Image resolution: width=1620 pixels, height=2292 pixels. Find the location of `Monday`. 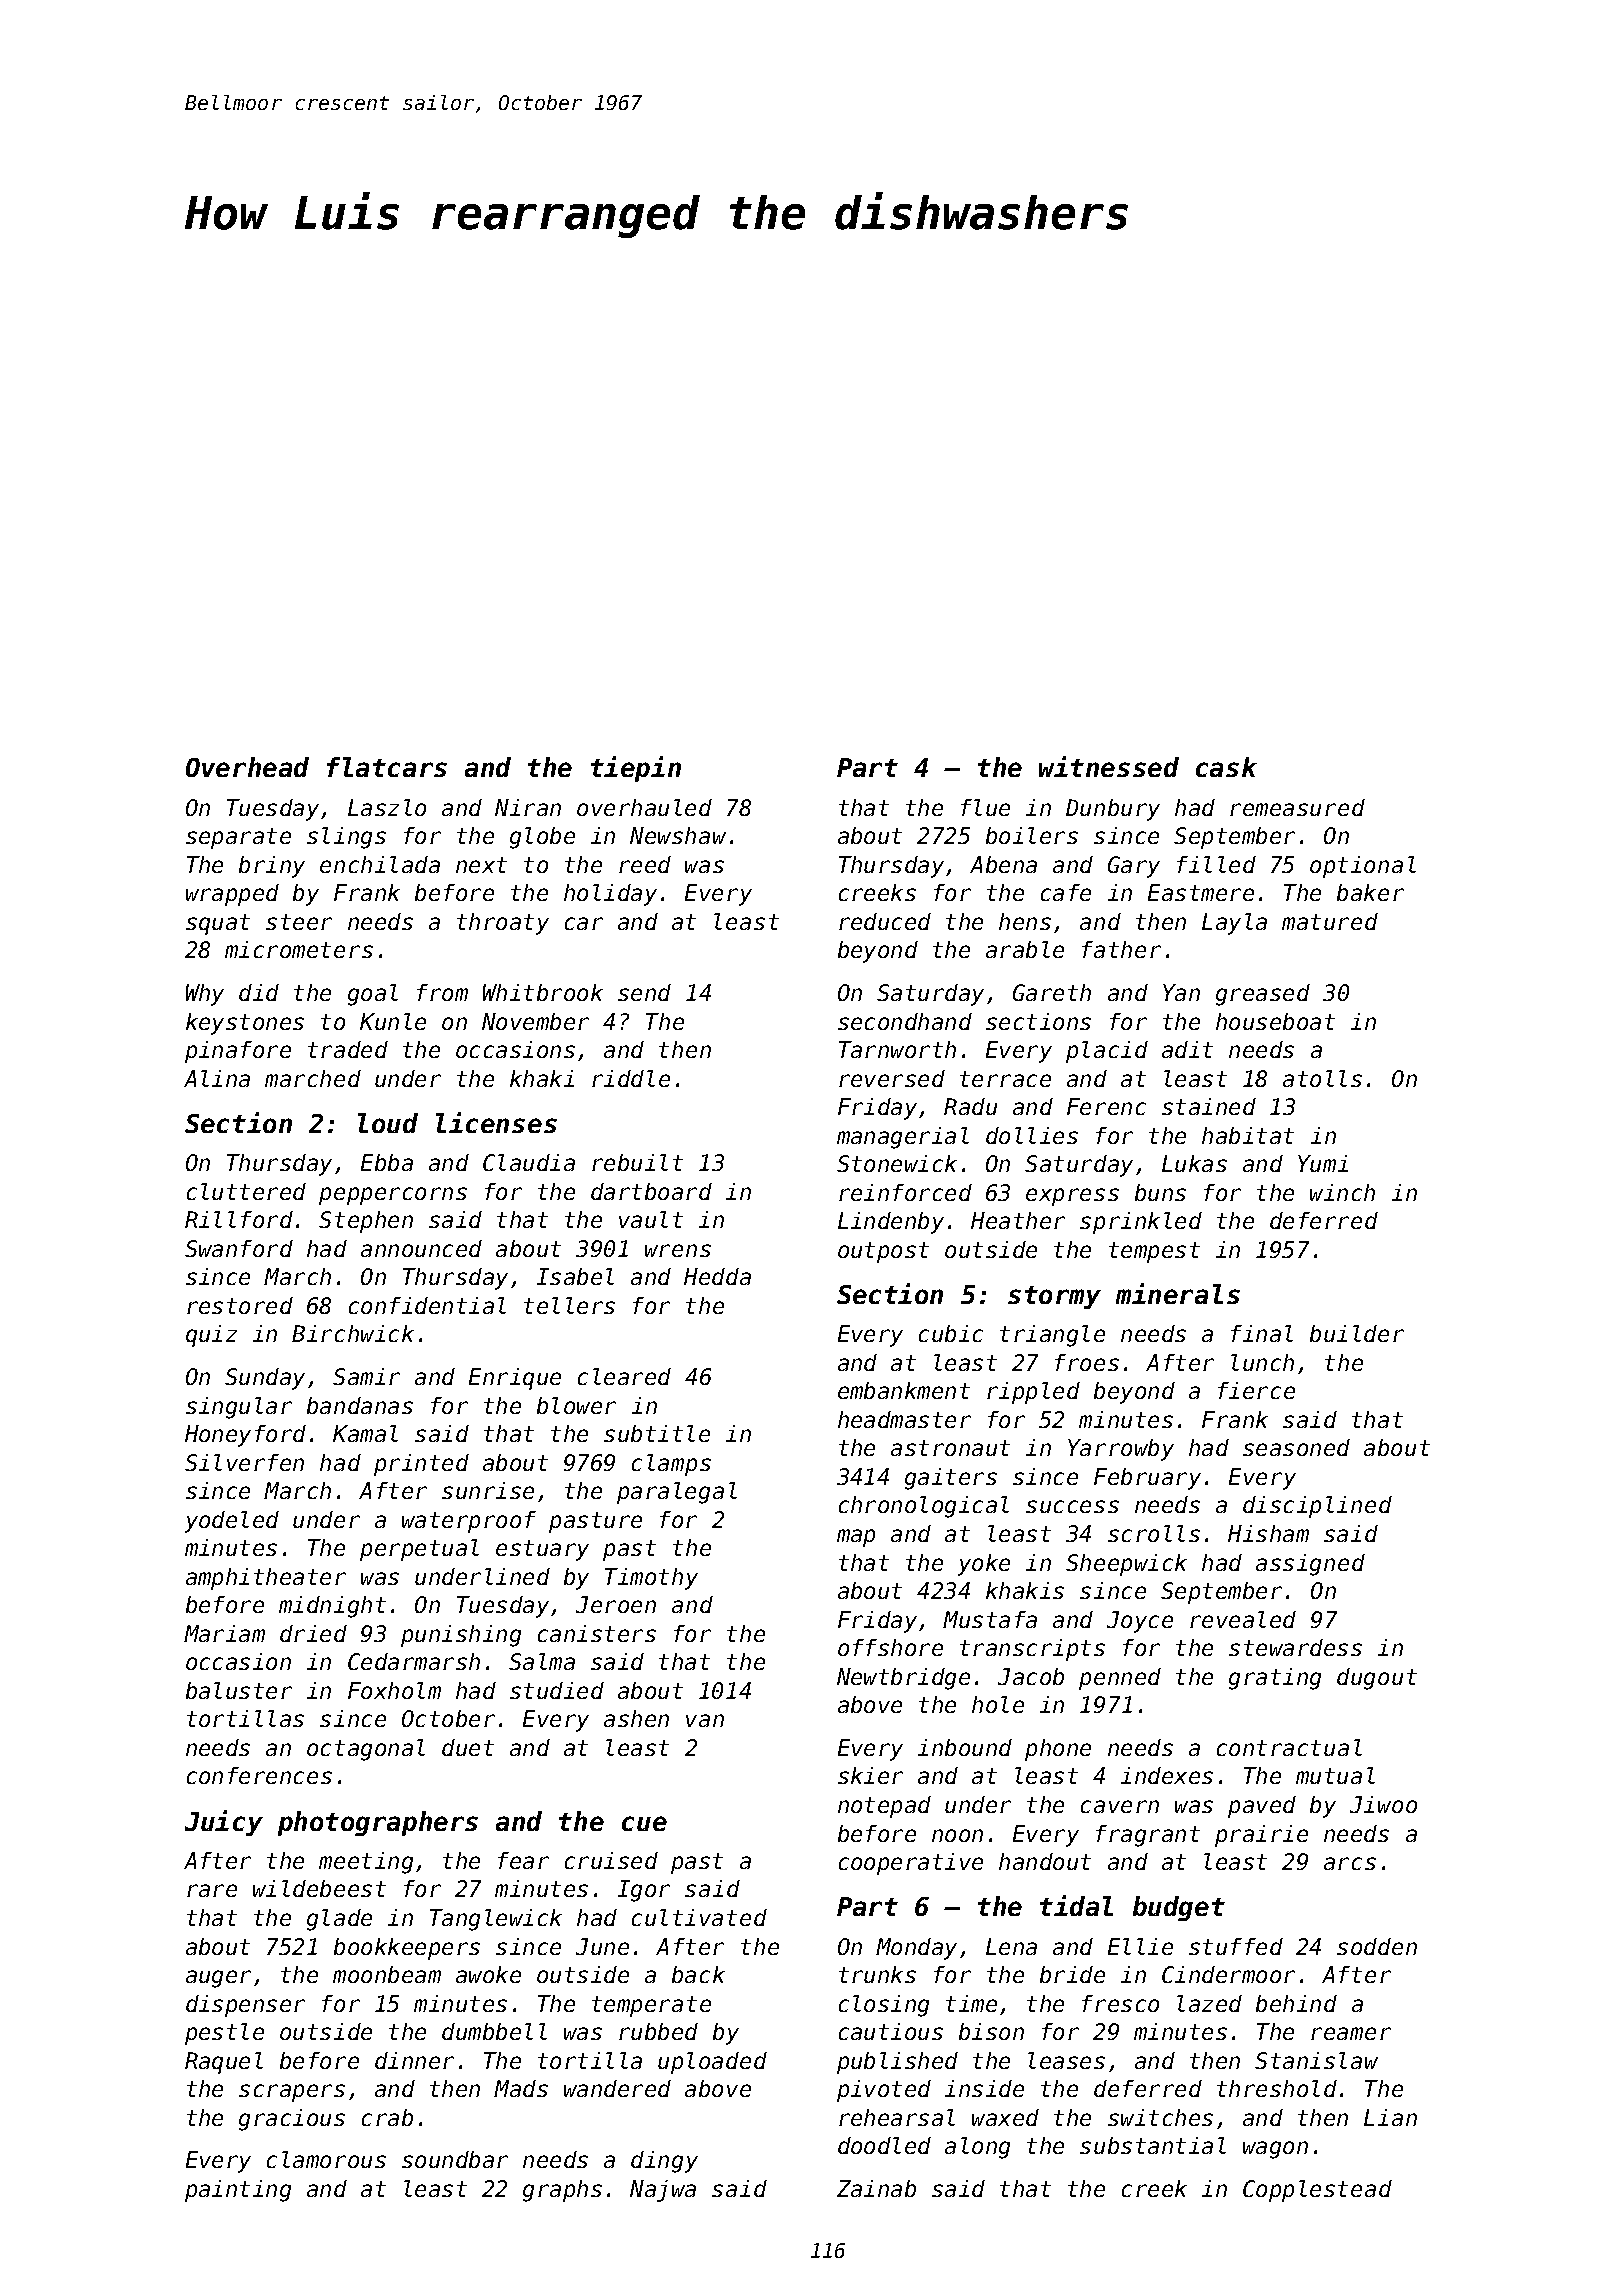

Monday is located at coordinates (916, 1949).
